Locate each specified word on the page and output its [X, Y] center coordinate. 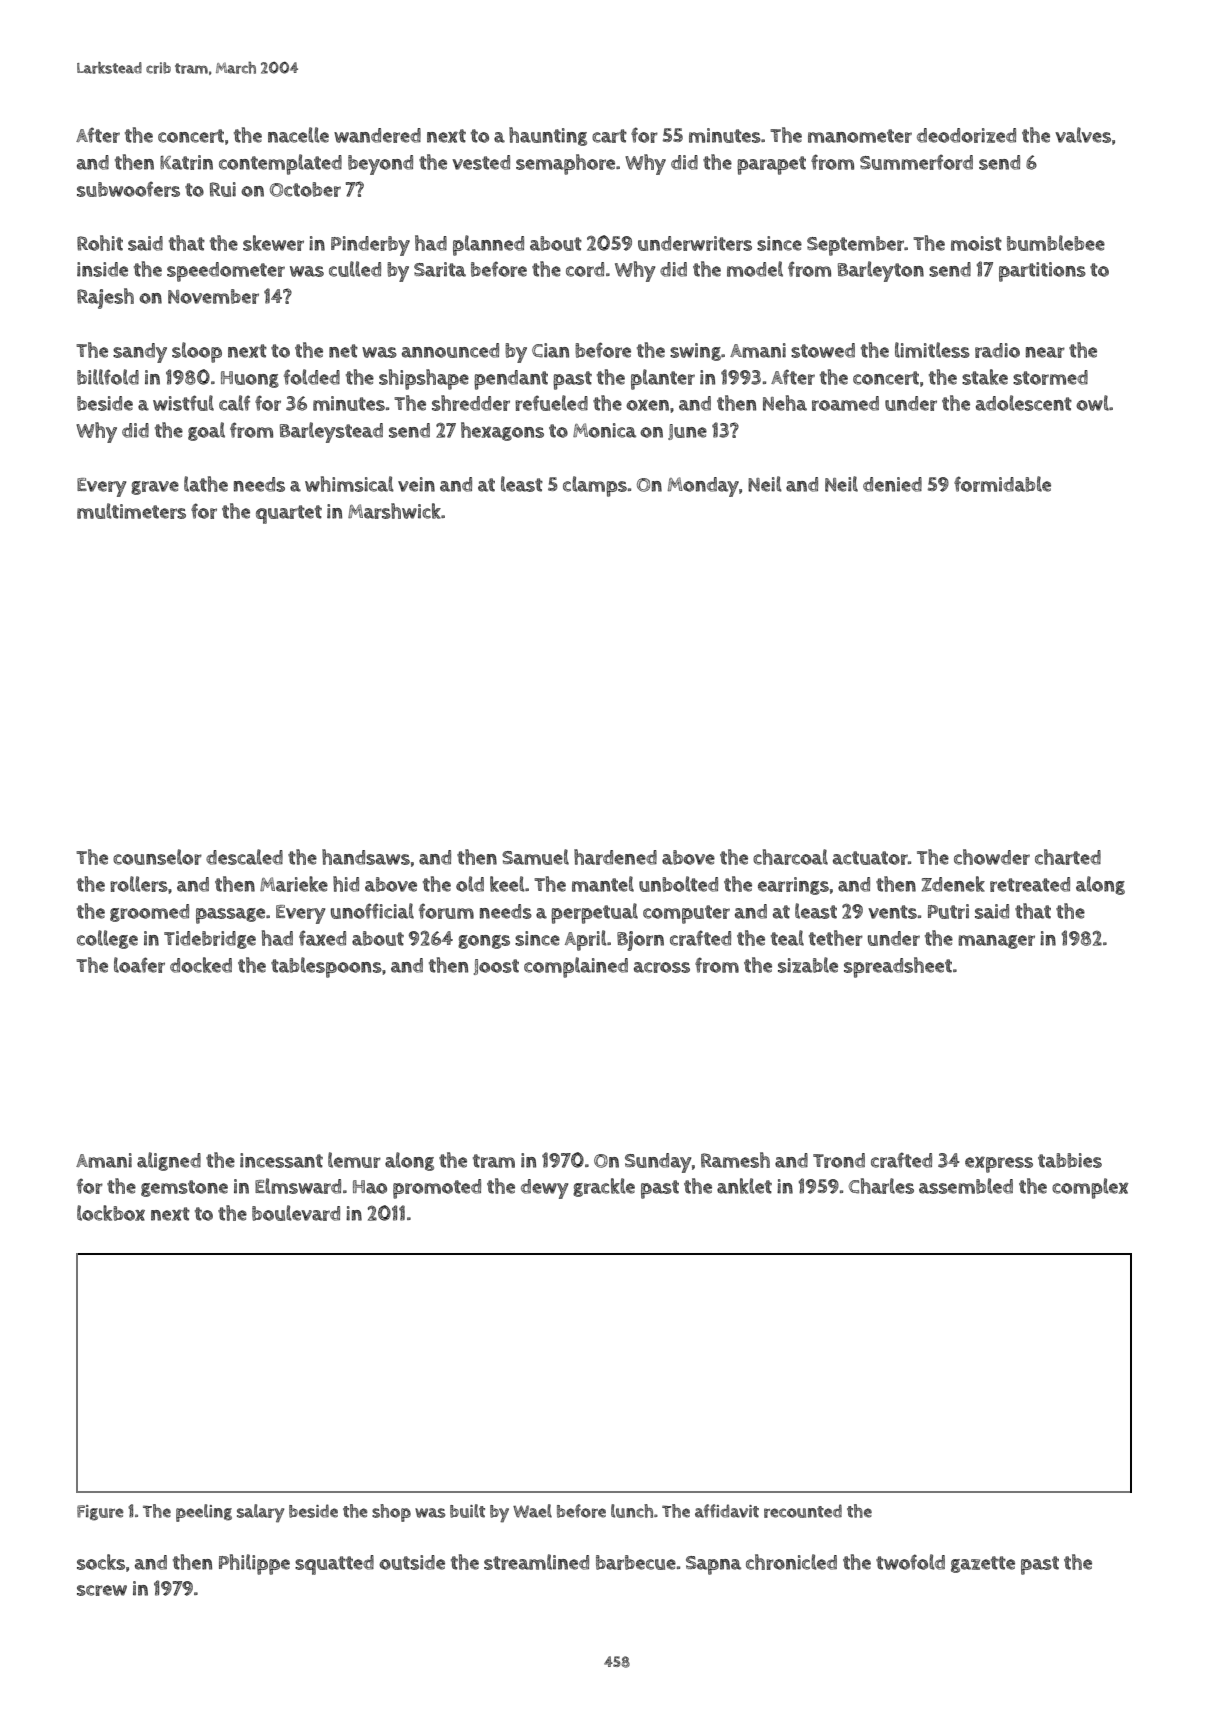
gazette [983, 1564]
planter [663, 379]
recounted [803, 1511]
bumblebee [1056, 243]
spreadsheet [898, 967]
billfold [108, 377]
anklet [744, 1186]
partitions [1042, 272]
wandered [377, 135]
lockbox [111, 1213]
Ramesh [735, 1160]
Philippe [254, 1564]
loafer [139, 965]
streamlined [536, 1562]
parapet [771, 165]
